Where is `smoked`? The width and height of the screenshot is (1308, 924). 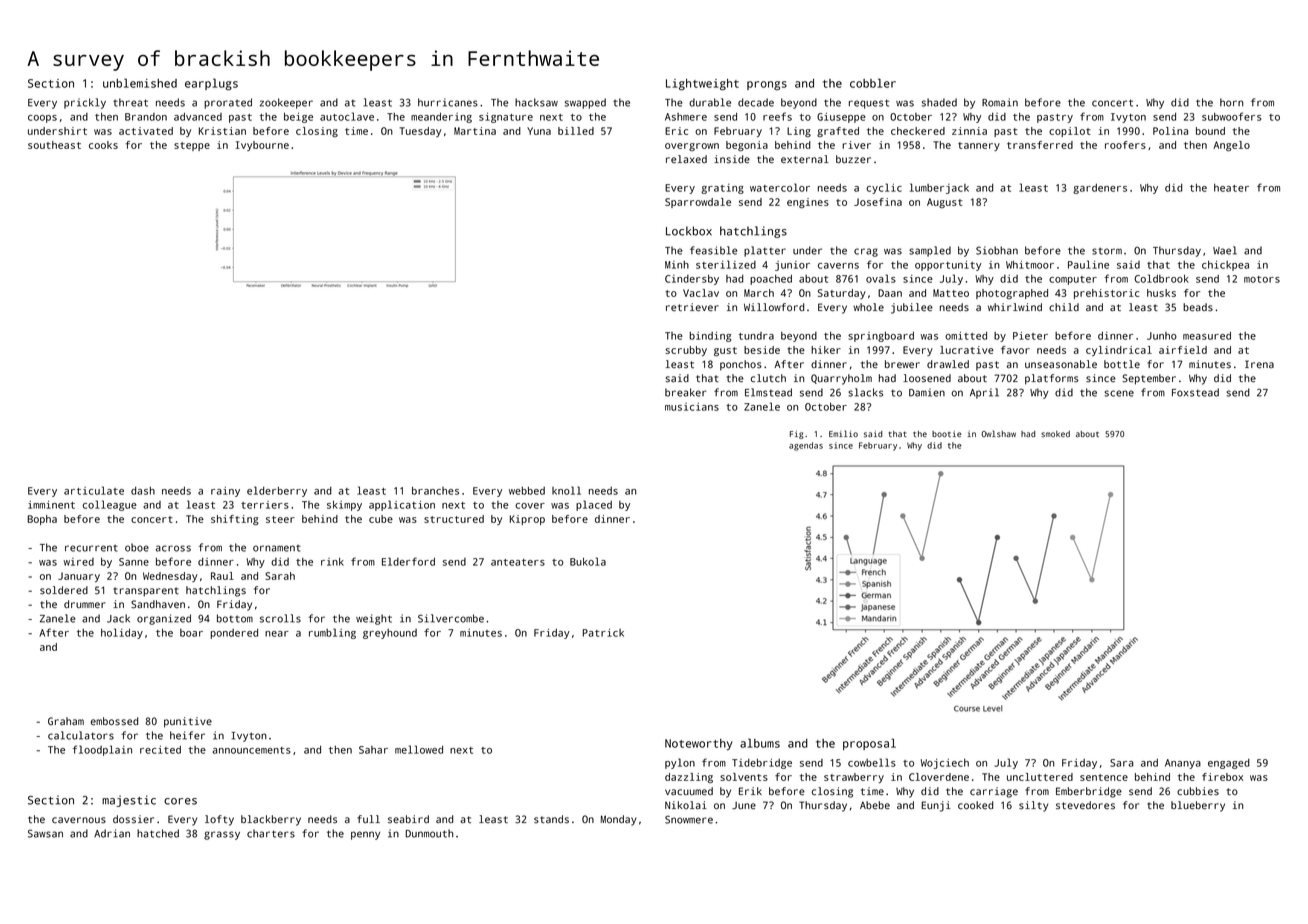
smoked is located at coordinates (1055, 434).
